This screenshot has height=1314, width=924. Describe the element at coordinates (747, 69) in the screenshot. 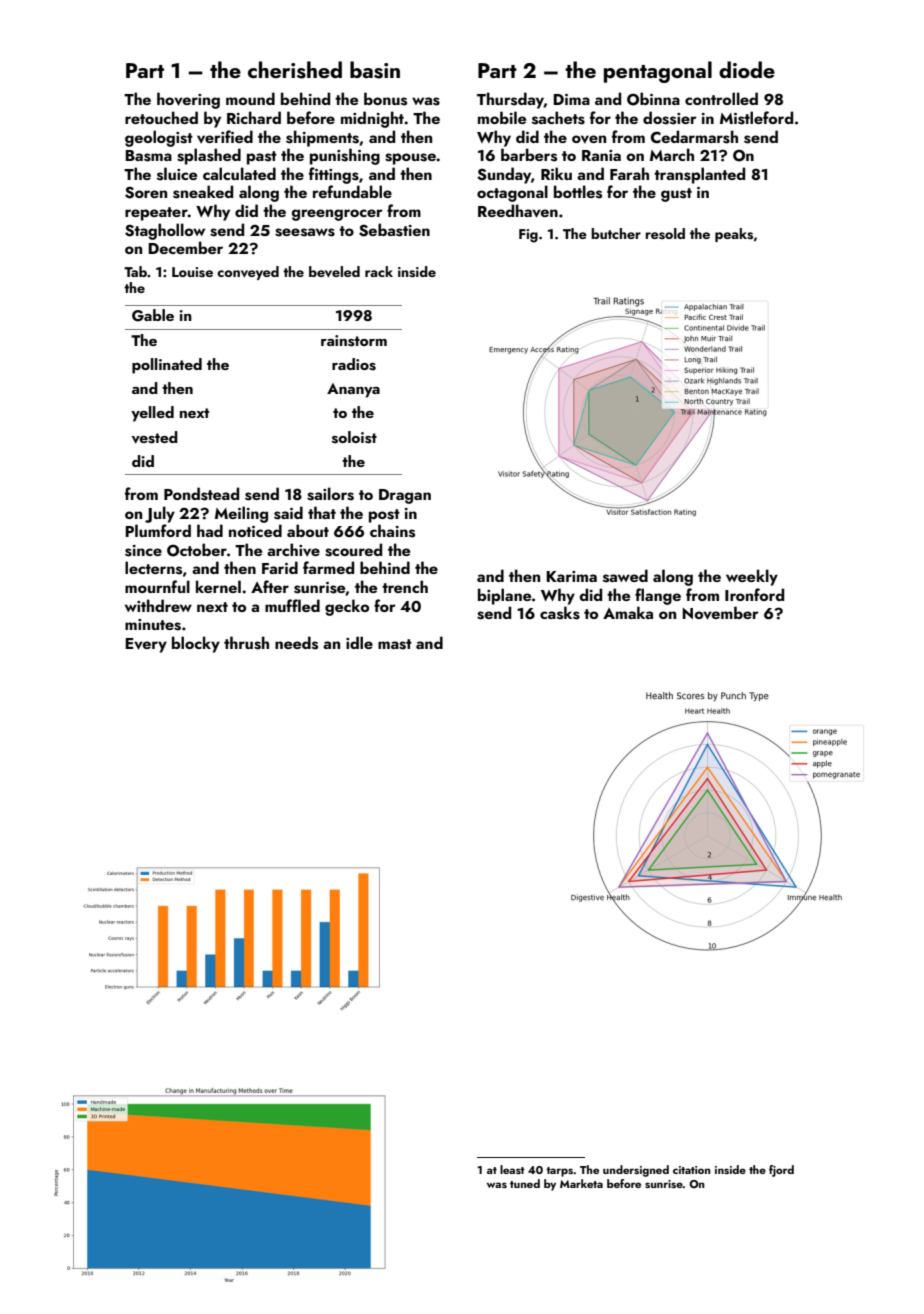

I see `diode` at that location.
